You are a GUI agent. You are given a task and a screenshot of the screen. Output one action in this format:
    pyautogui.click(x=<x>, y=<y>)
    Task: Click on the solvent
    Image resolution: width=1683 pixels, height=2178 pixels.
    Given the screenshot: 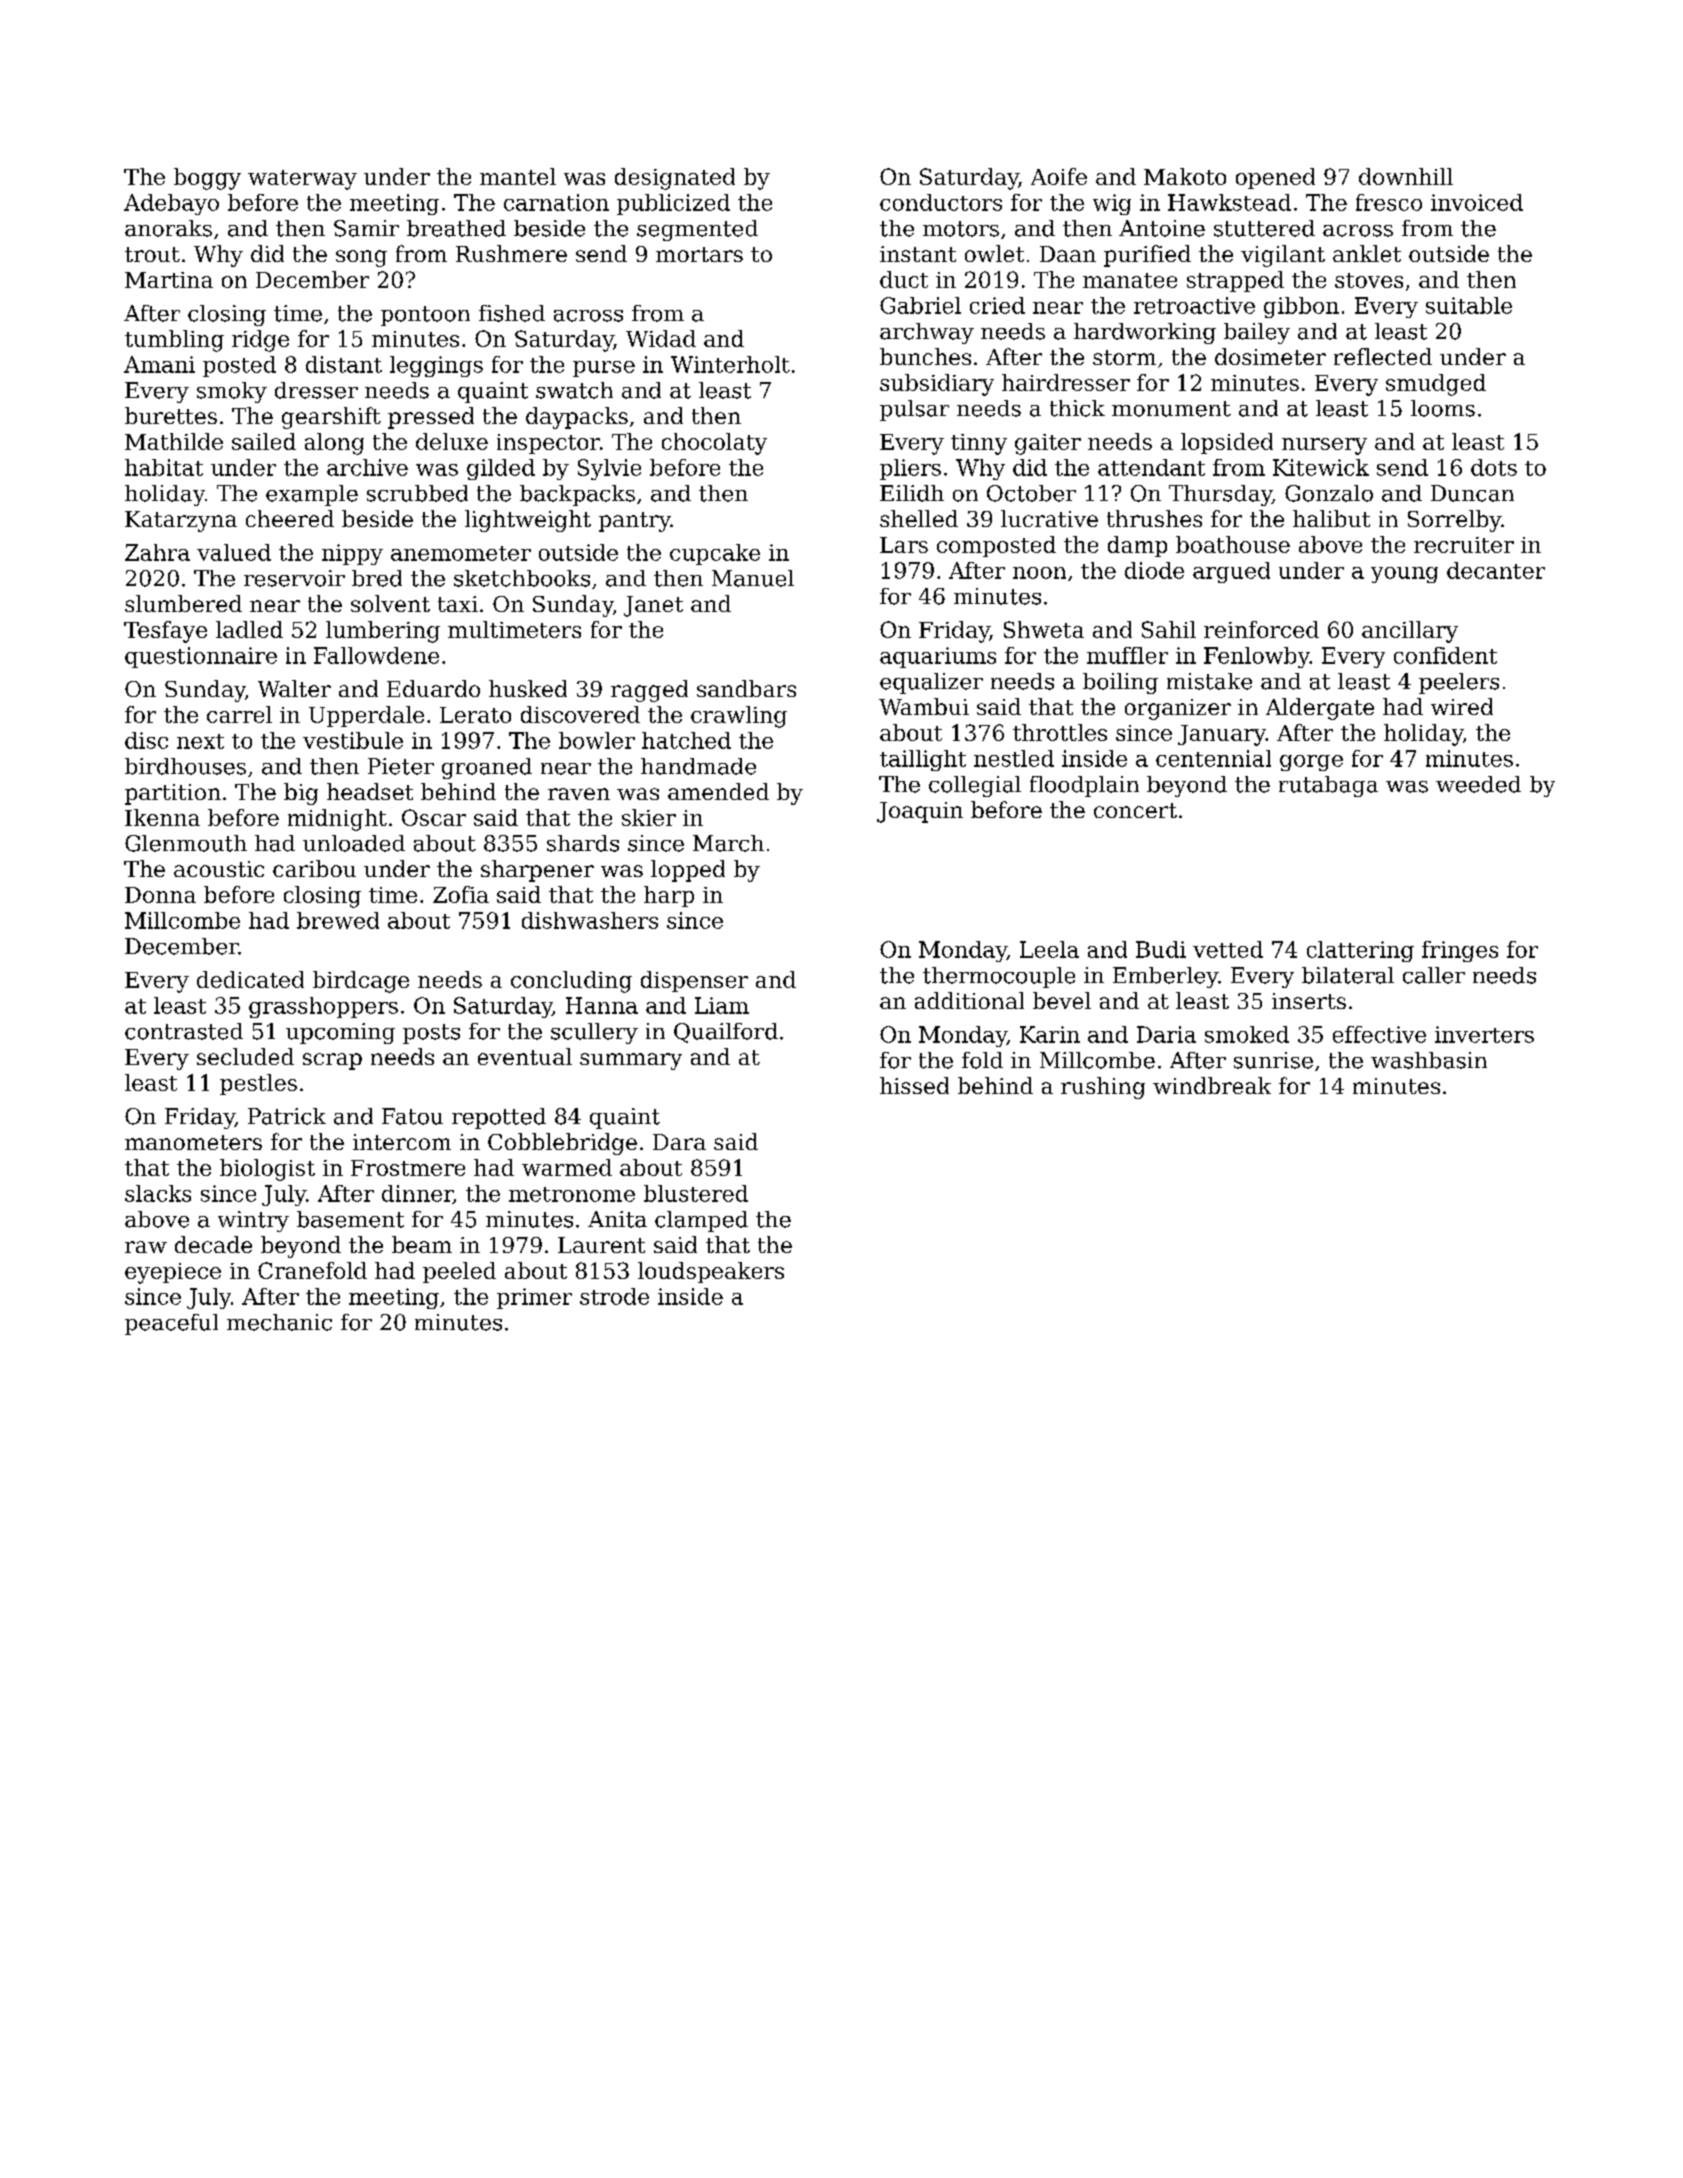 What is the action you would take?
    pyautogui.click(x=390, y=603)
